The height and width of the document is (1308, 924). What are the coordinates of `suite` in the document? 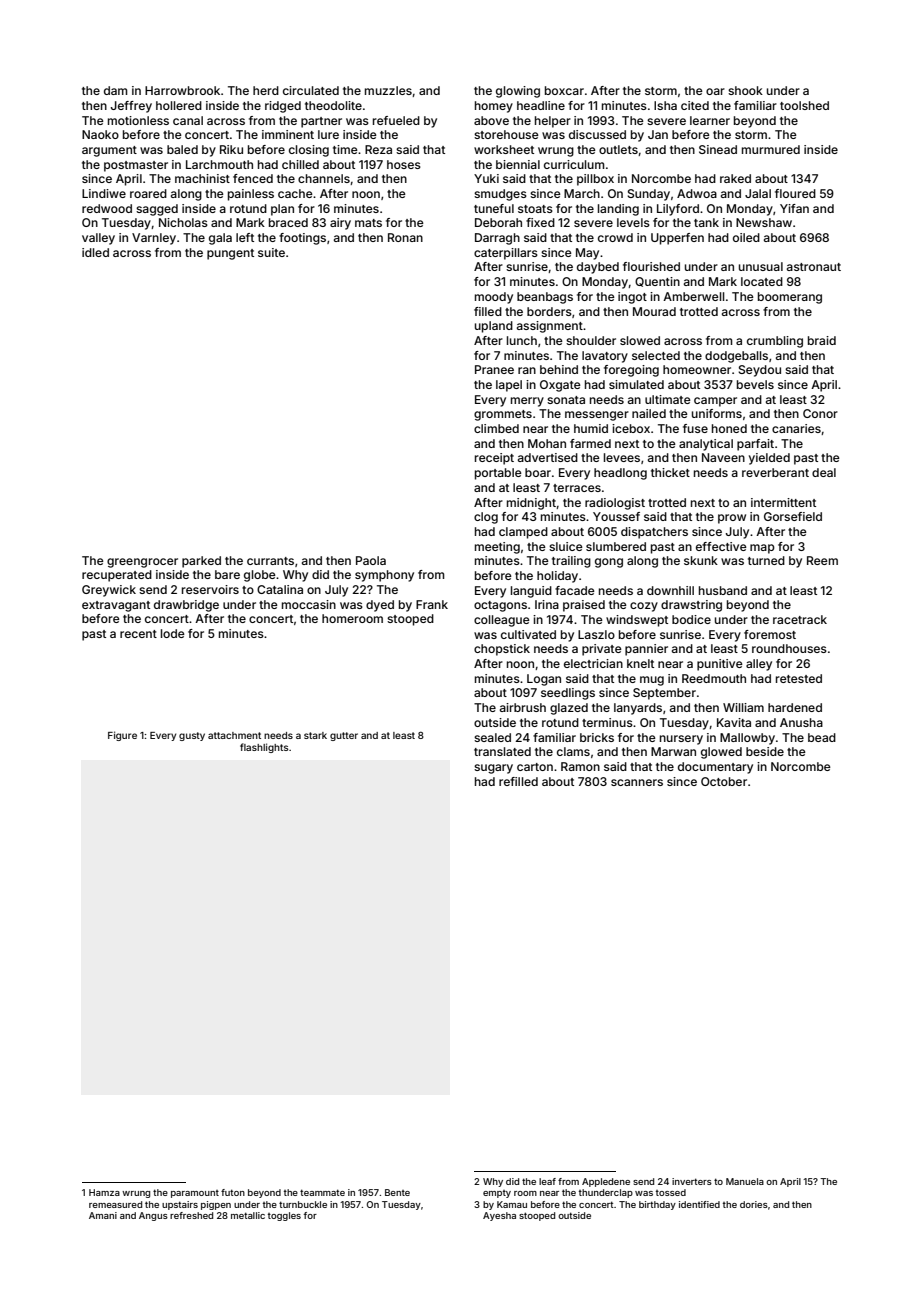 It's located at (271, 252).
